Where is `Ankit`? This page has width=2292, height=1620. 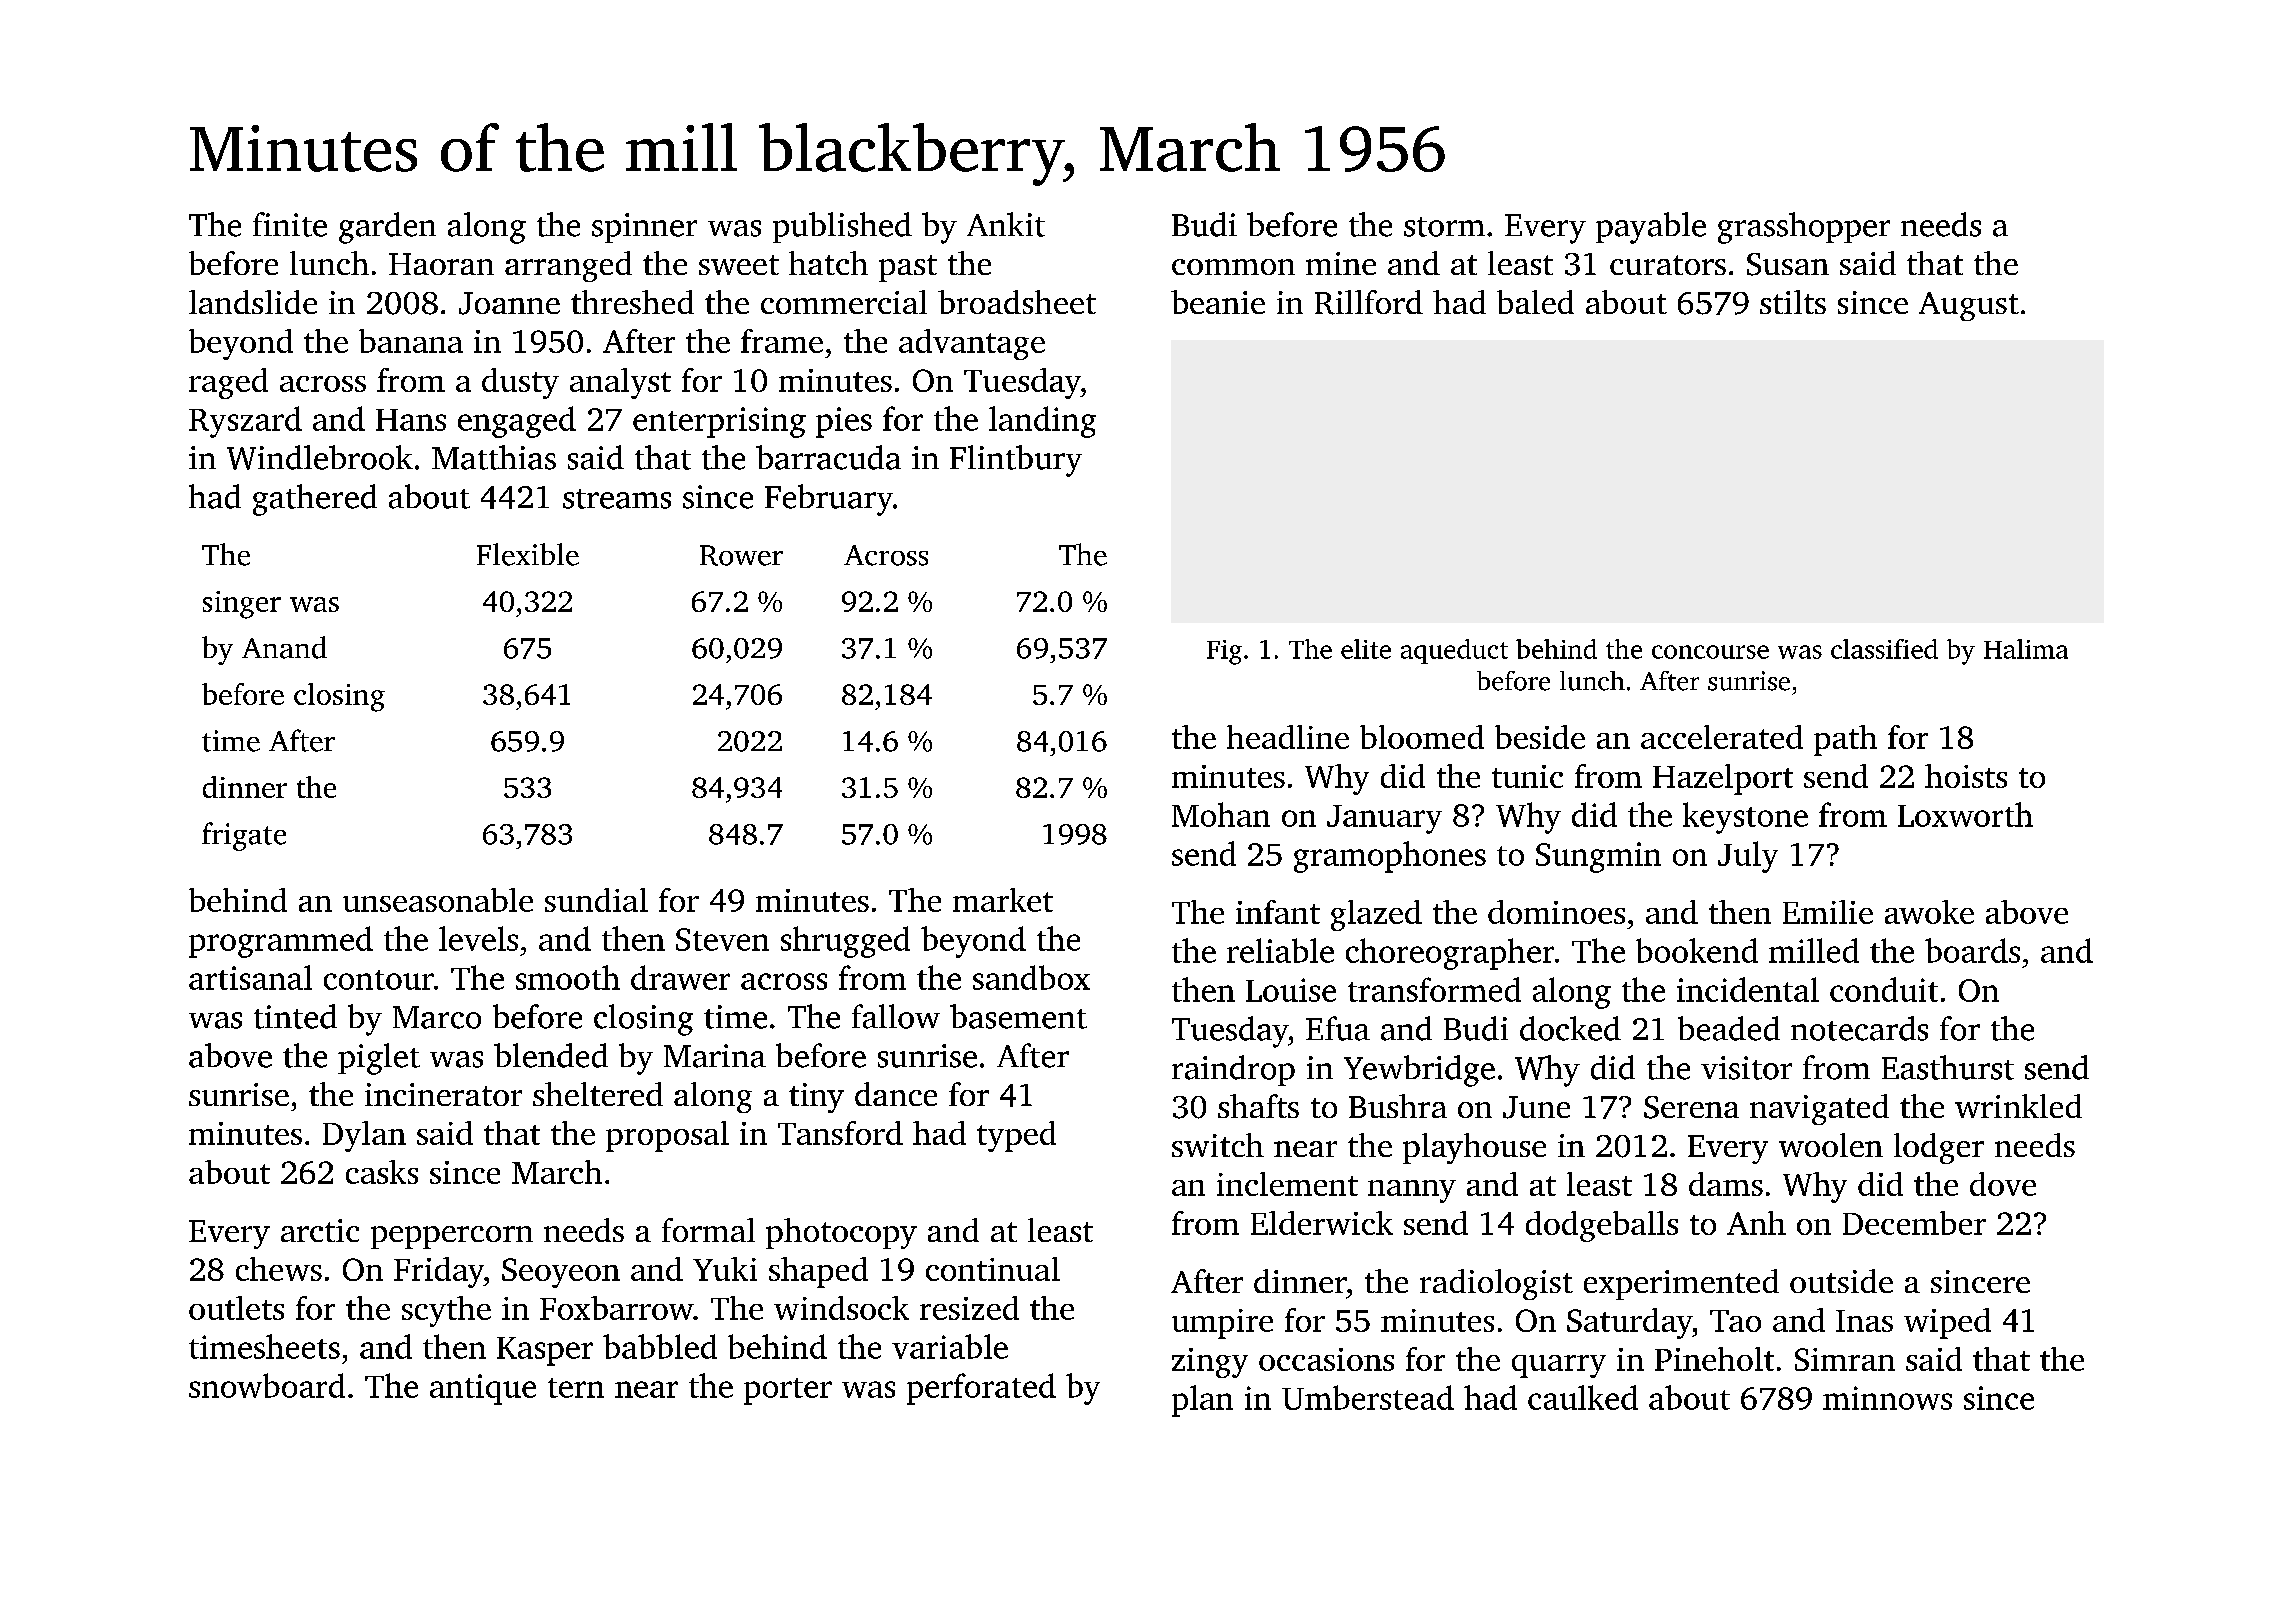
Ankit is located at coordinates (1006, 224).
